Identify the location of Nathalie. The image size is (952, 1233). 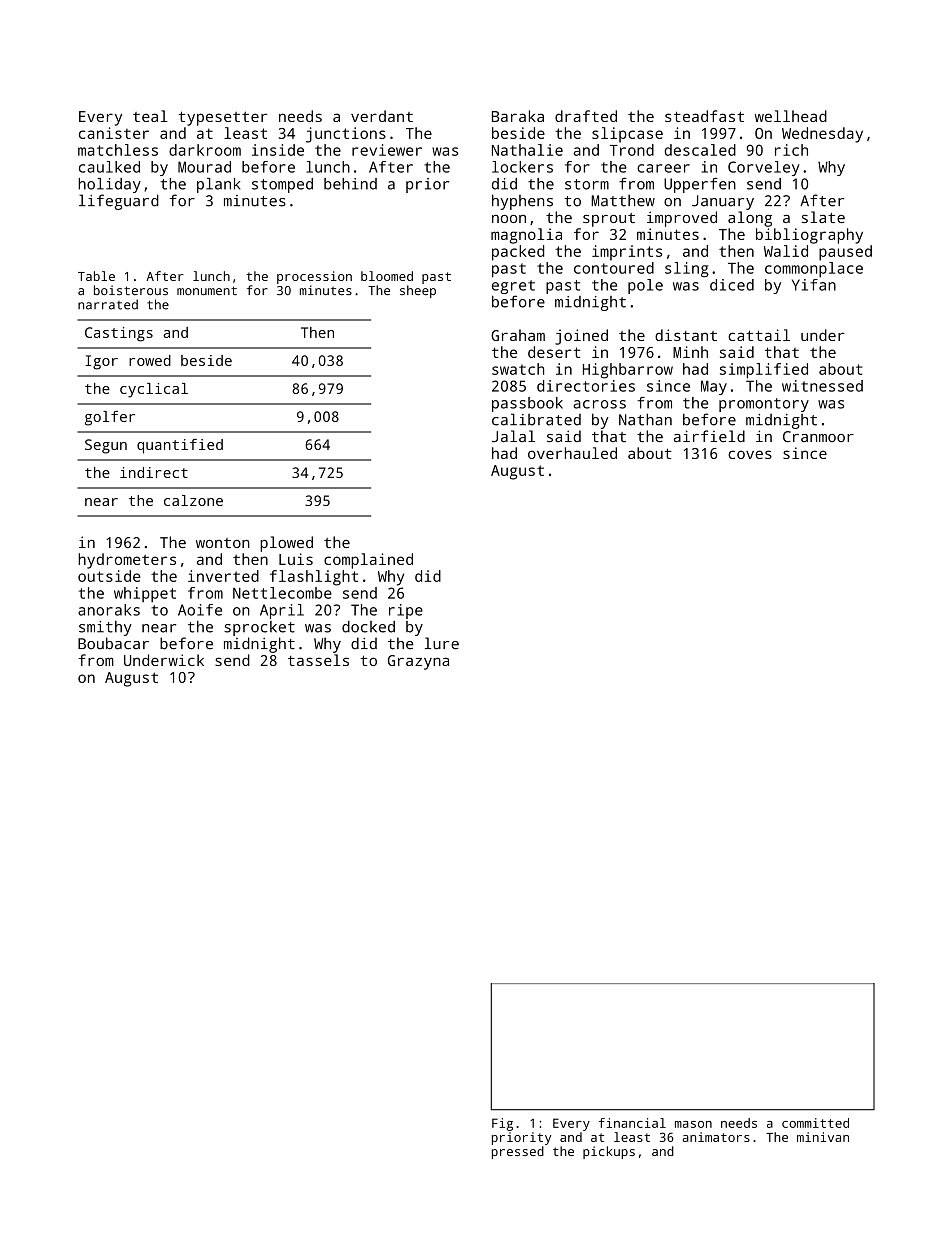
(527, 150).
